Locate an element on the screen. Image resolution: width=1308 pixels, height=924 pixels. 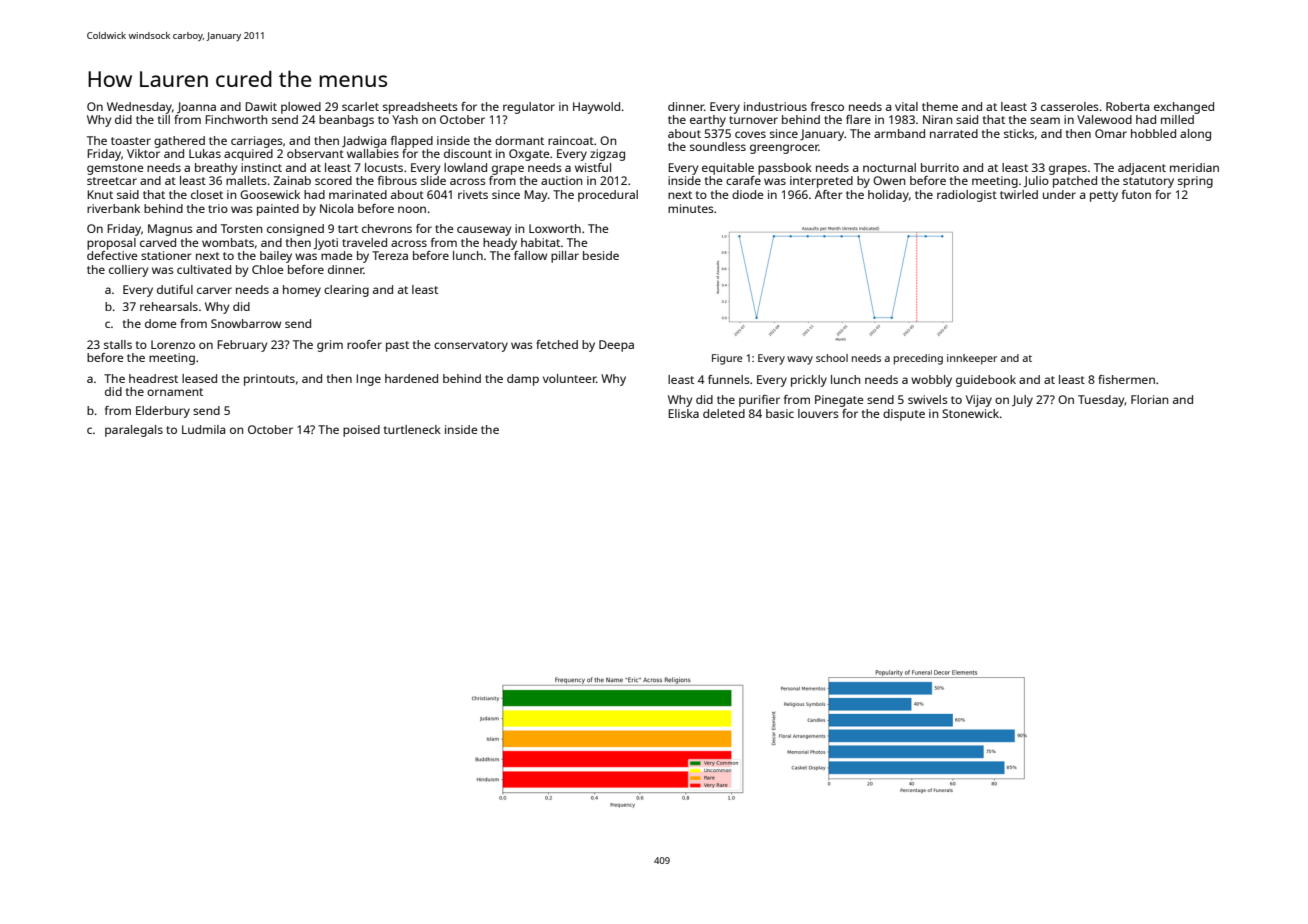
casseroles is located at coordinates (1070, 106).
